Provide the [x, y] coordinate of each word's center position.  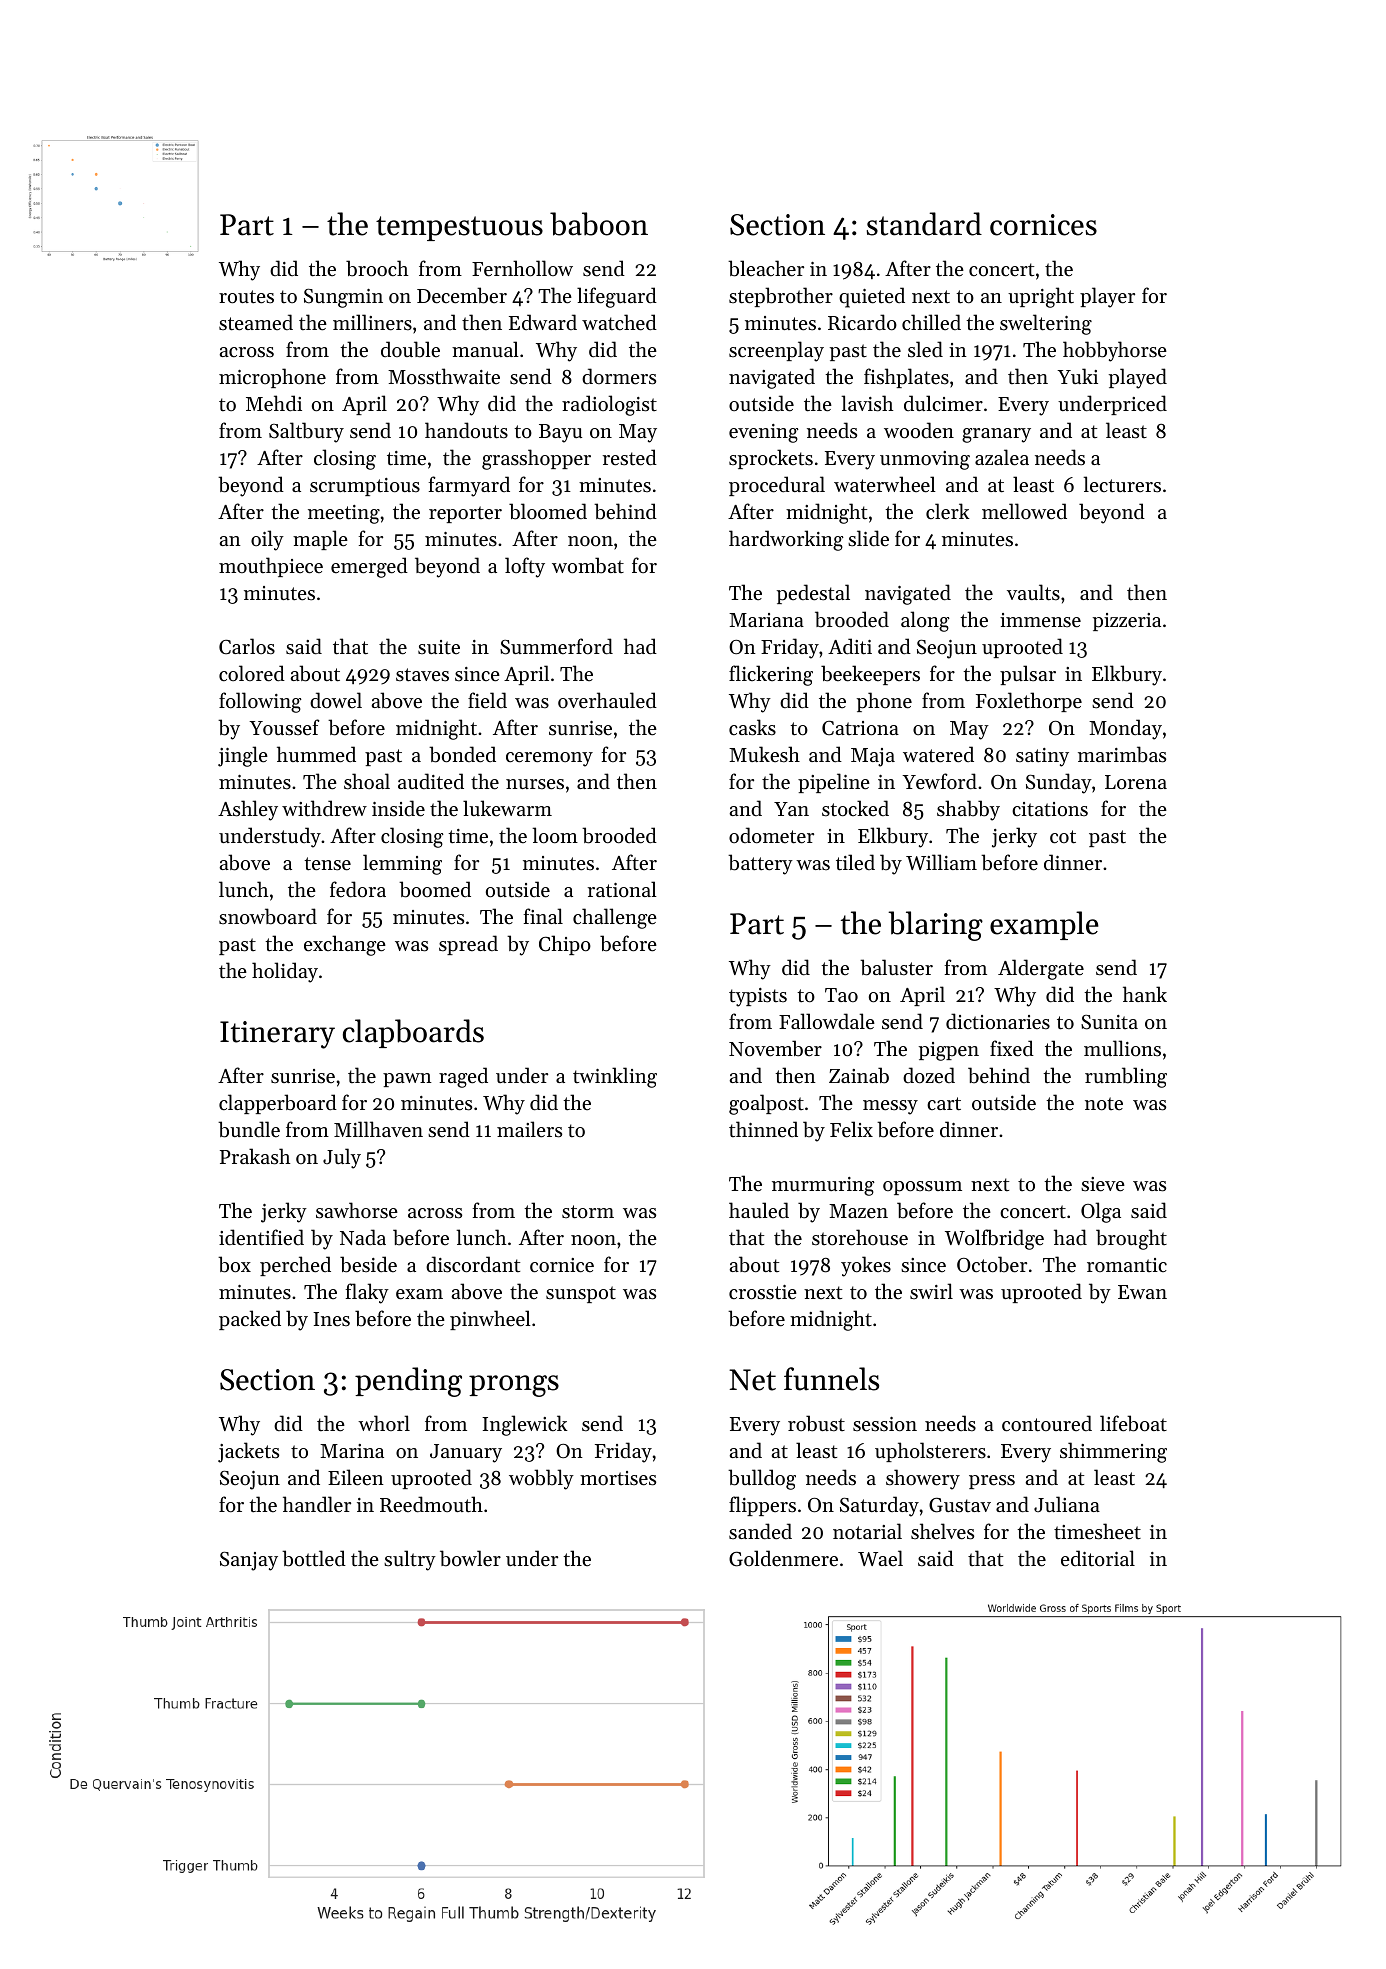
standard [924, 224]
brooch [377, 268]
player [1107, 297]
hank [1145, 994]
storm [588, 1212]
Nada [363, 1237]
